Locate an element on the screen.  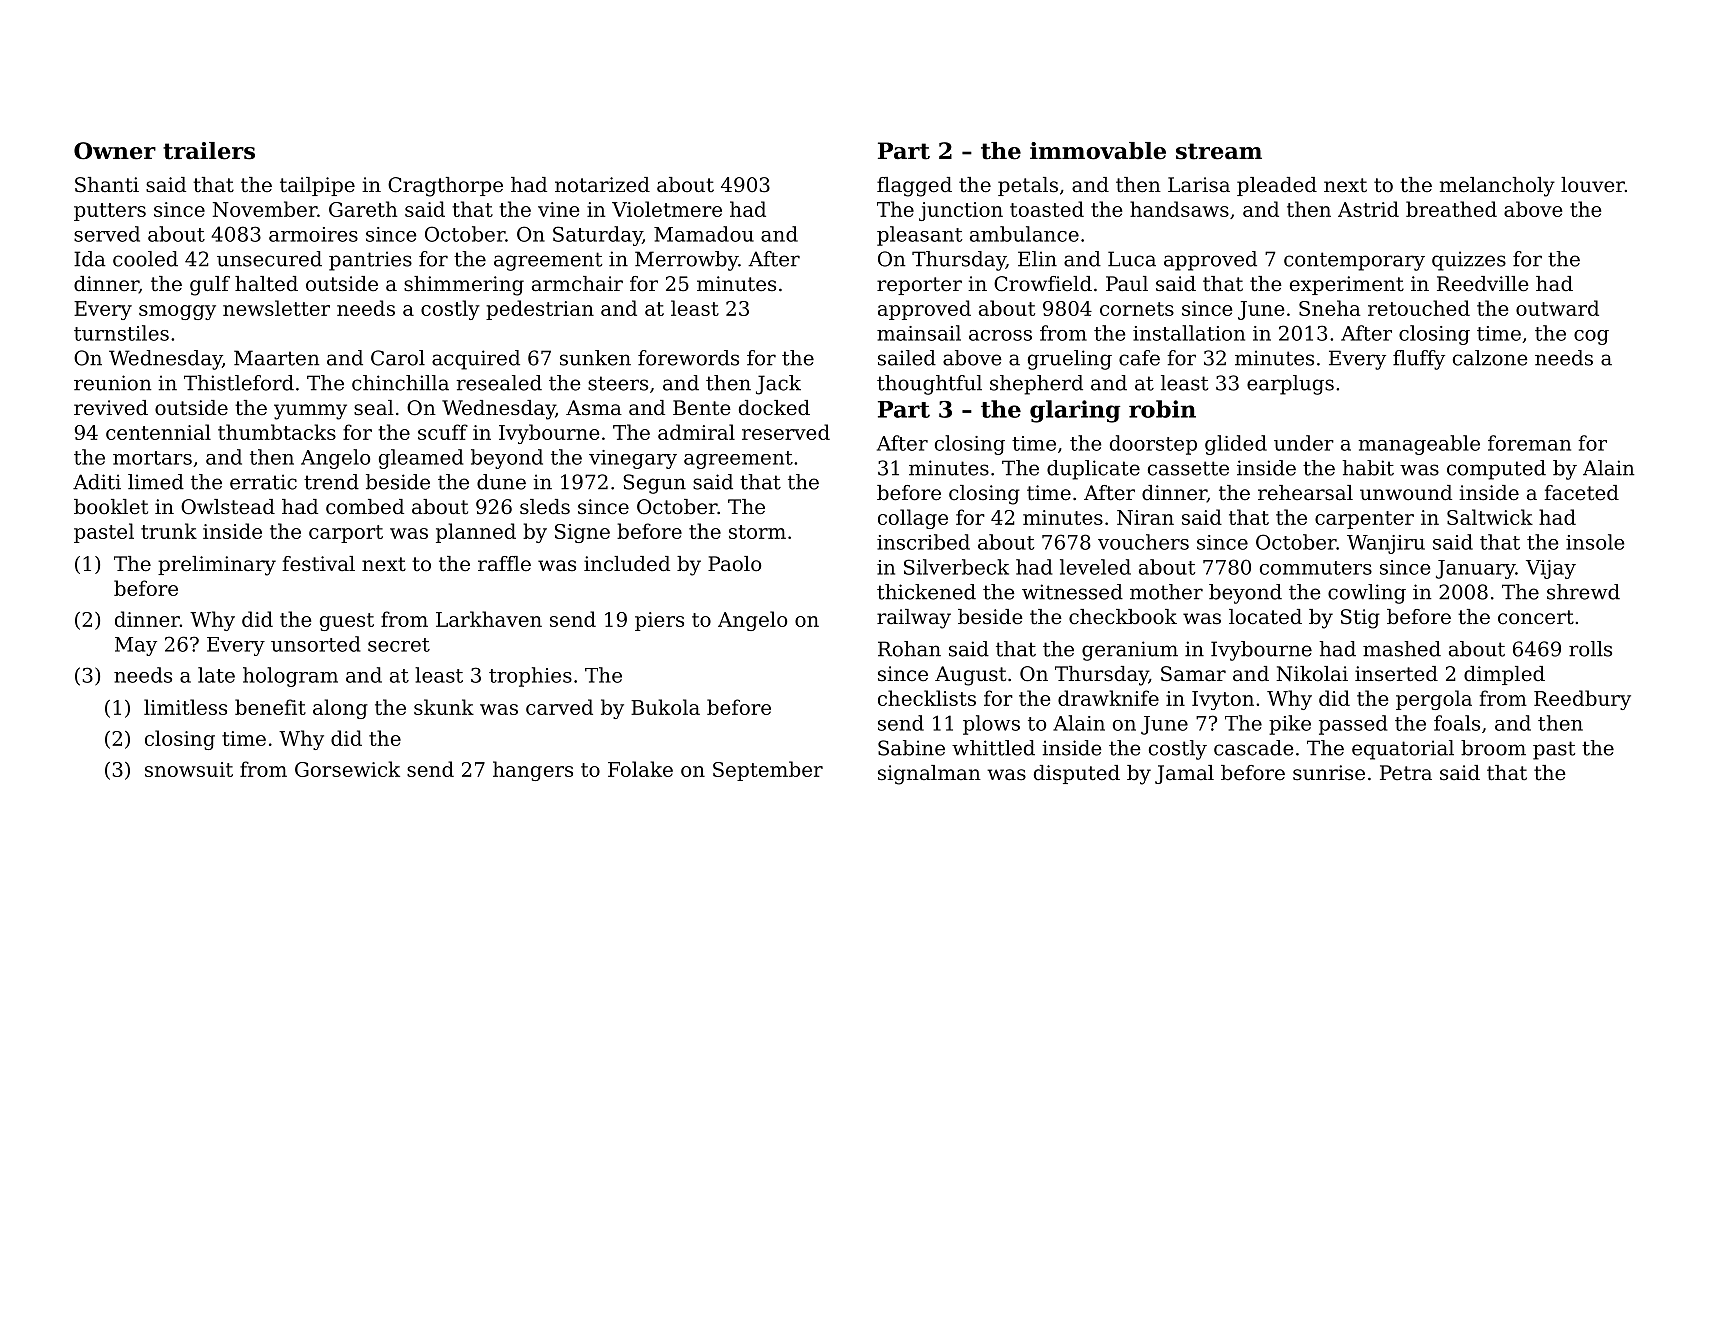
stream is located at coordinates (1219, 151).
